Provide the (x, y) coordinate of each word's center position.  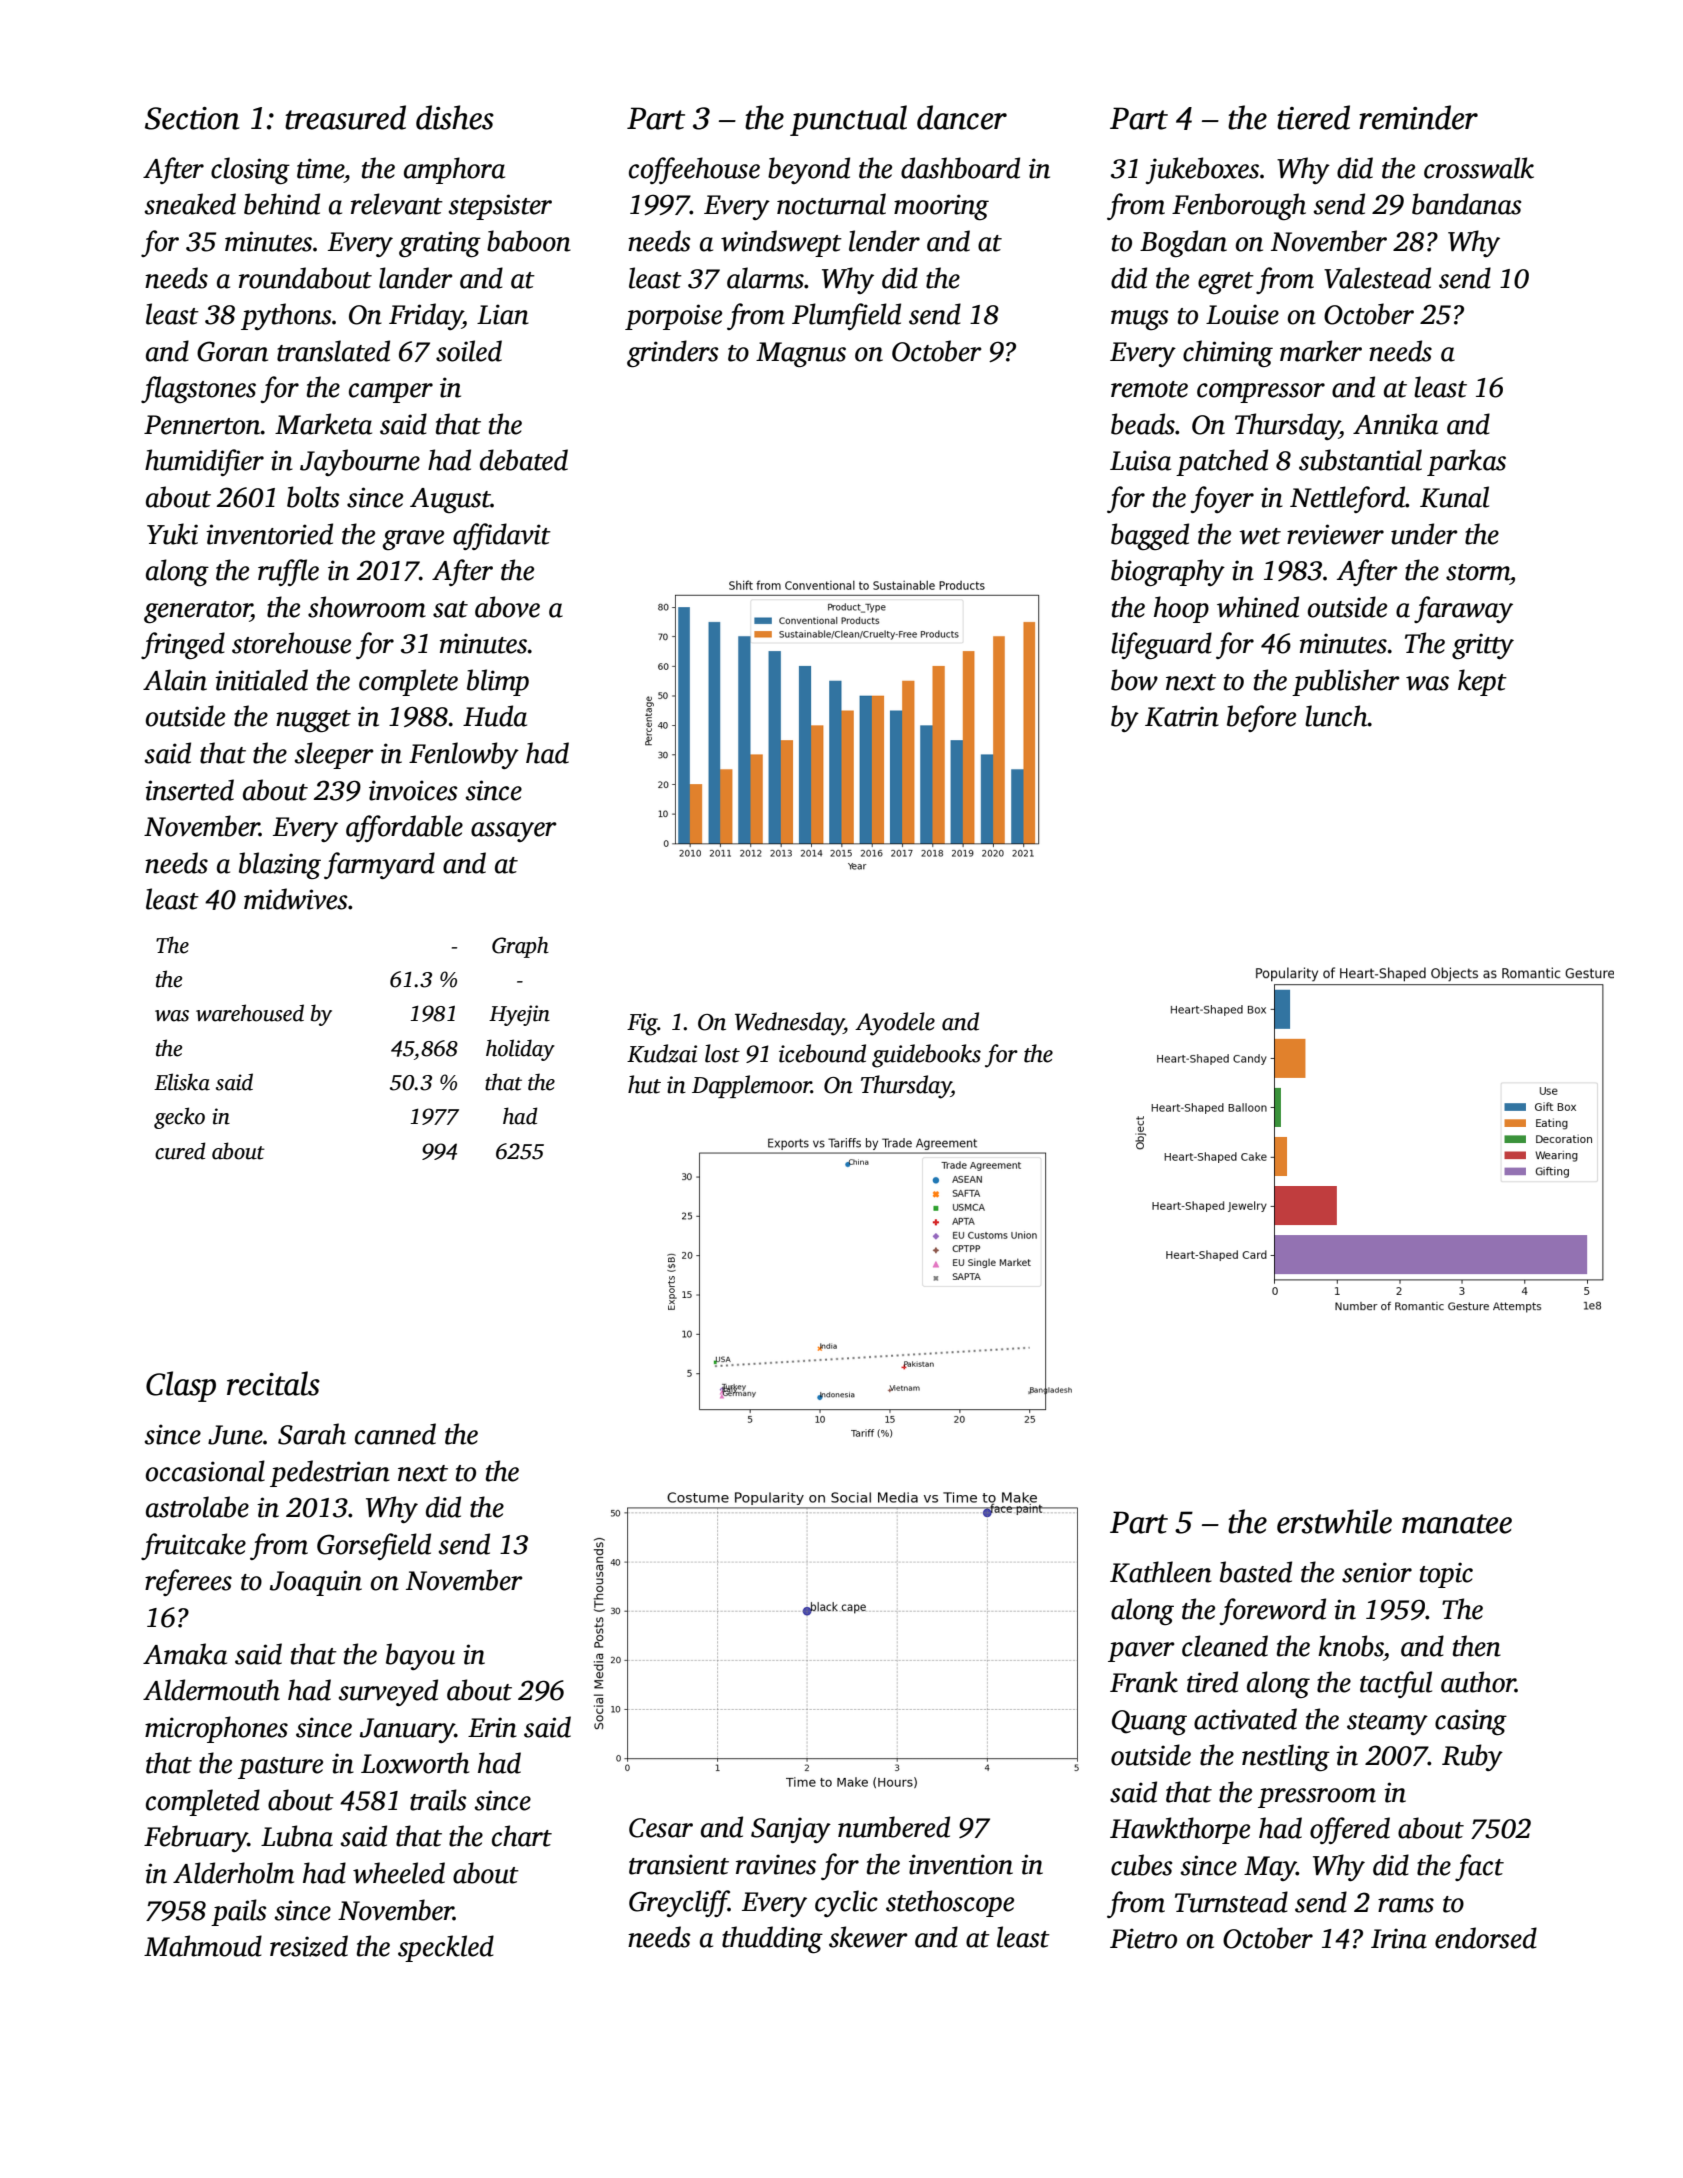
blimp (498, 682)
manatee (1457, 1524)
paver (1141, 1652)
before (1261, 718)
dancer (962, 117)
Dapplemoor (751, 1086)
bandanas (1466, 204)
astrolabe (197, 1507)
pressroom (1317, 1798)
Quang (1149, 1722)
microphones (216, 1729)
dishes (455, 117)
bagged (1150, 536)
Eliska (182, 1082)
